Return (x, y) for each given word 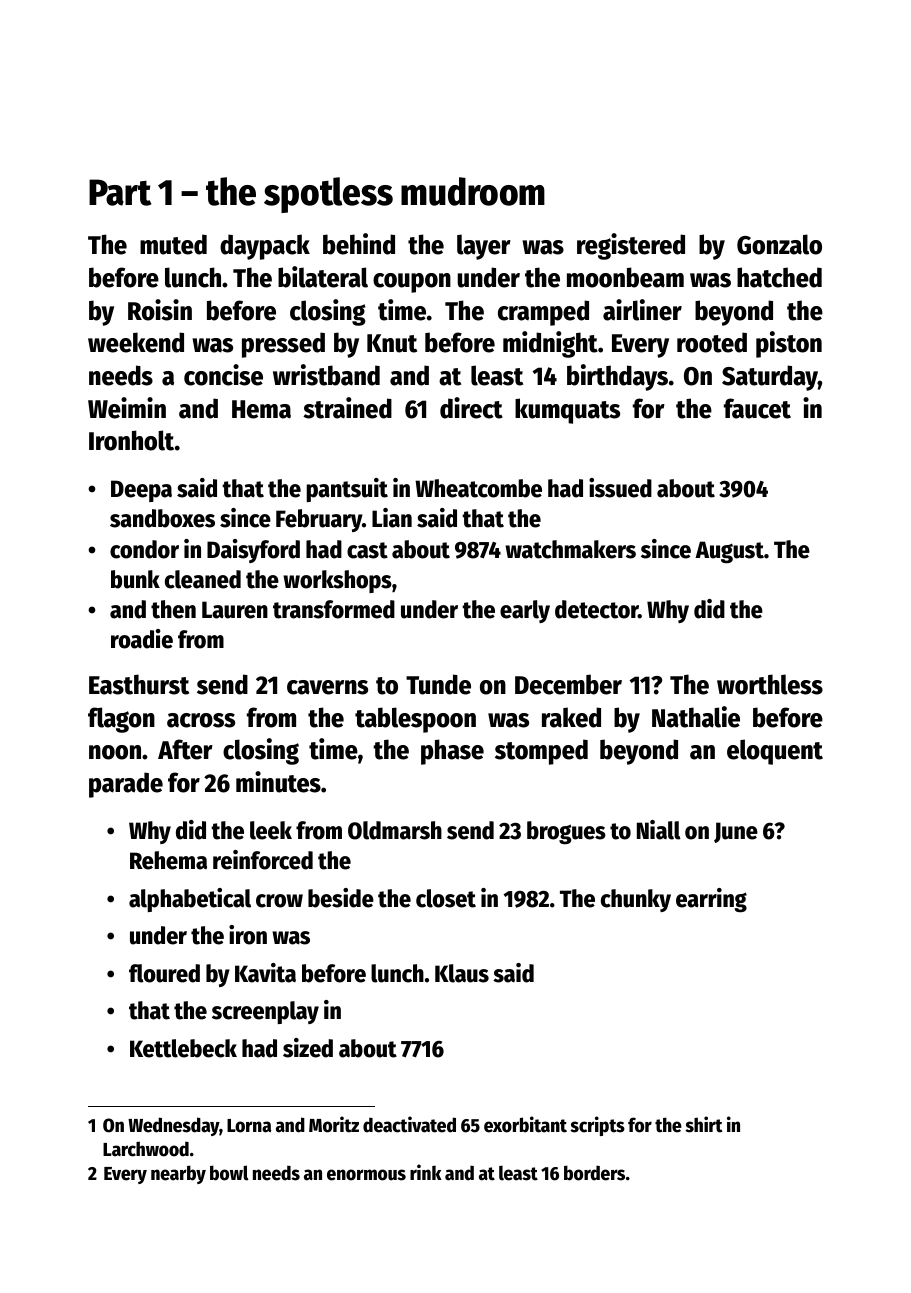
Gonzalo (779, 244)
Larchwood (146, 1149)
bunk (135, 579)
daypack (265, 247)
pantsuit (347, 490)
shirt (704, 1124)
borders (594, 1173)
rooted (712, 342)
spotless (328, 195)
